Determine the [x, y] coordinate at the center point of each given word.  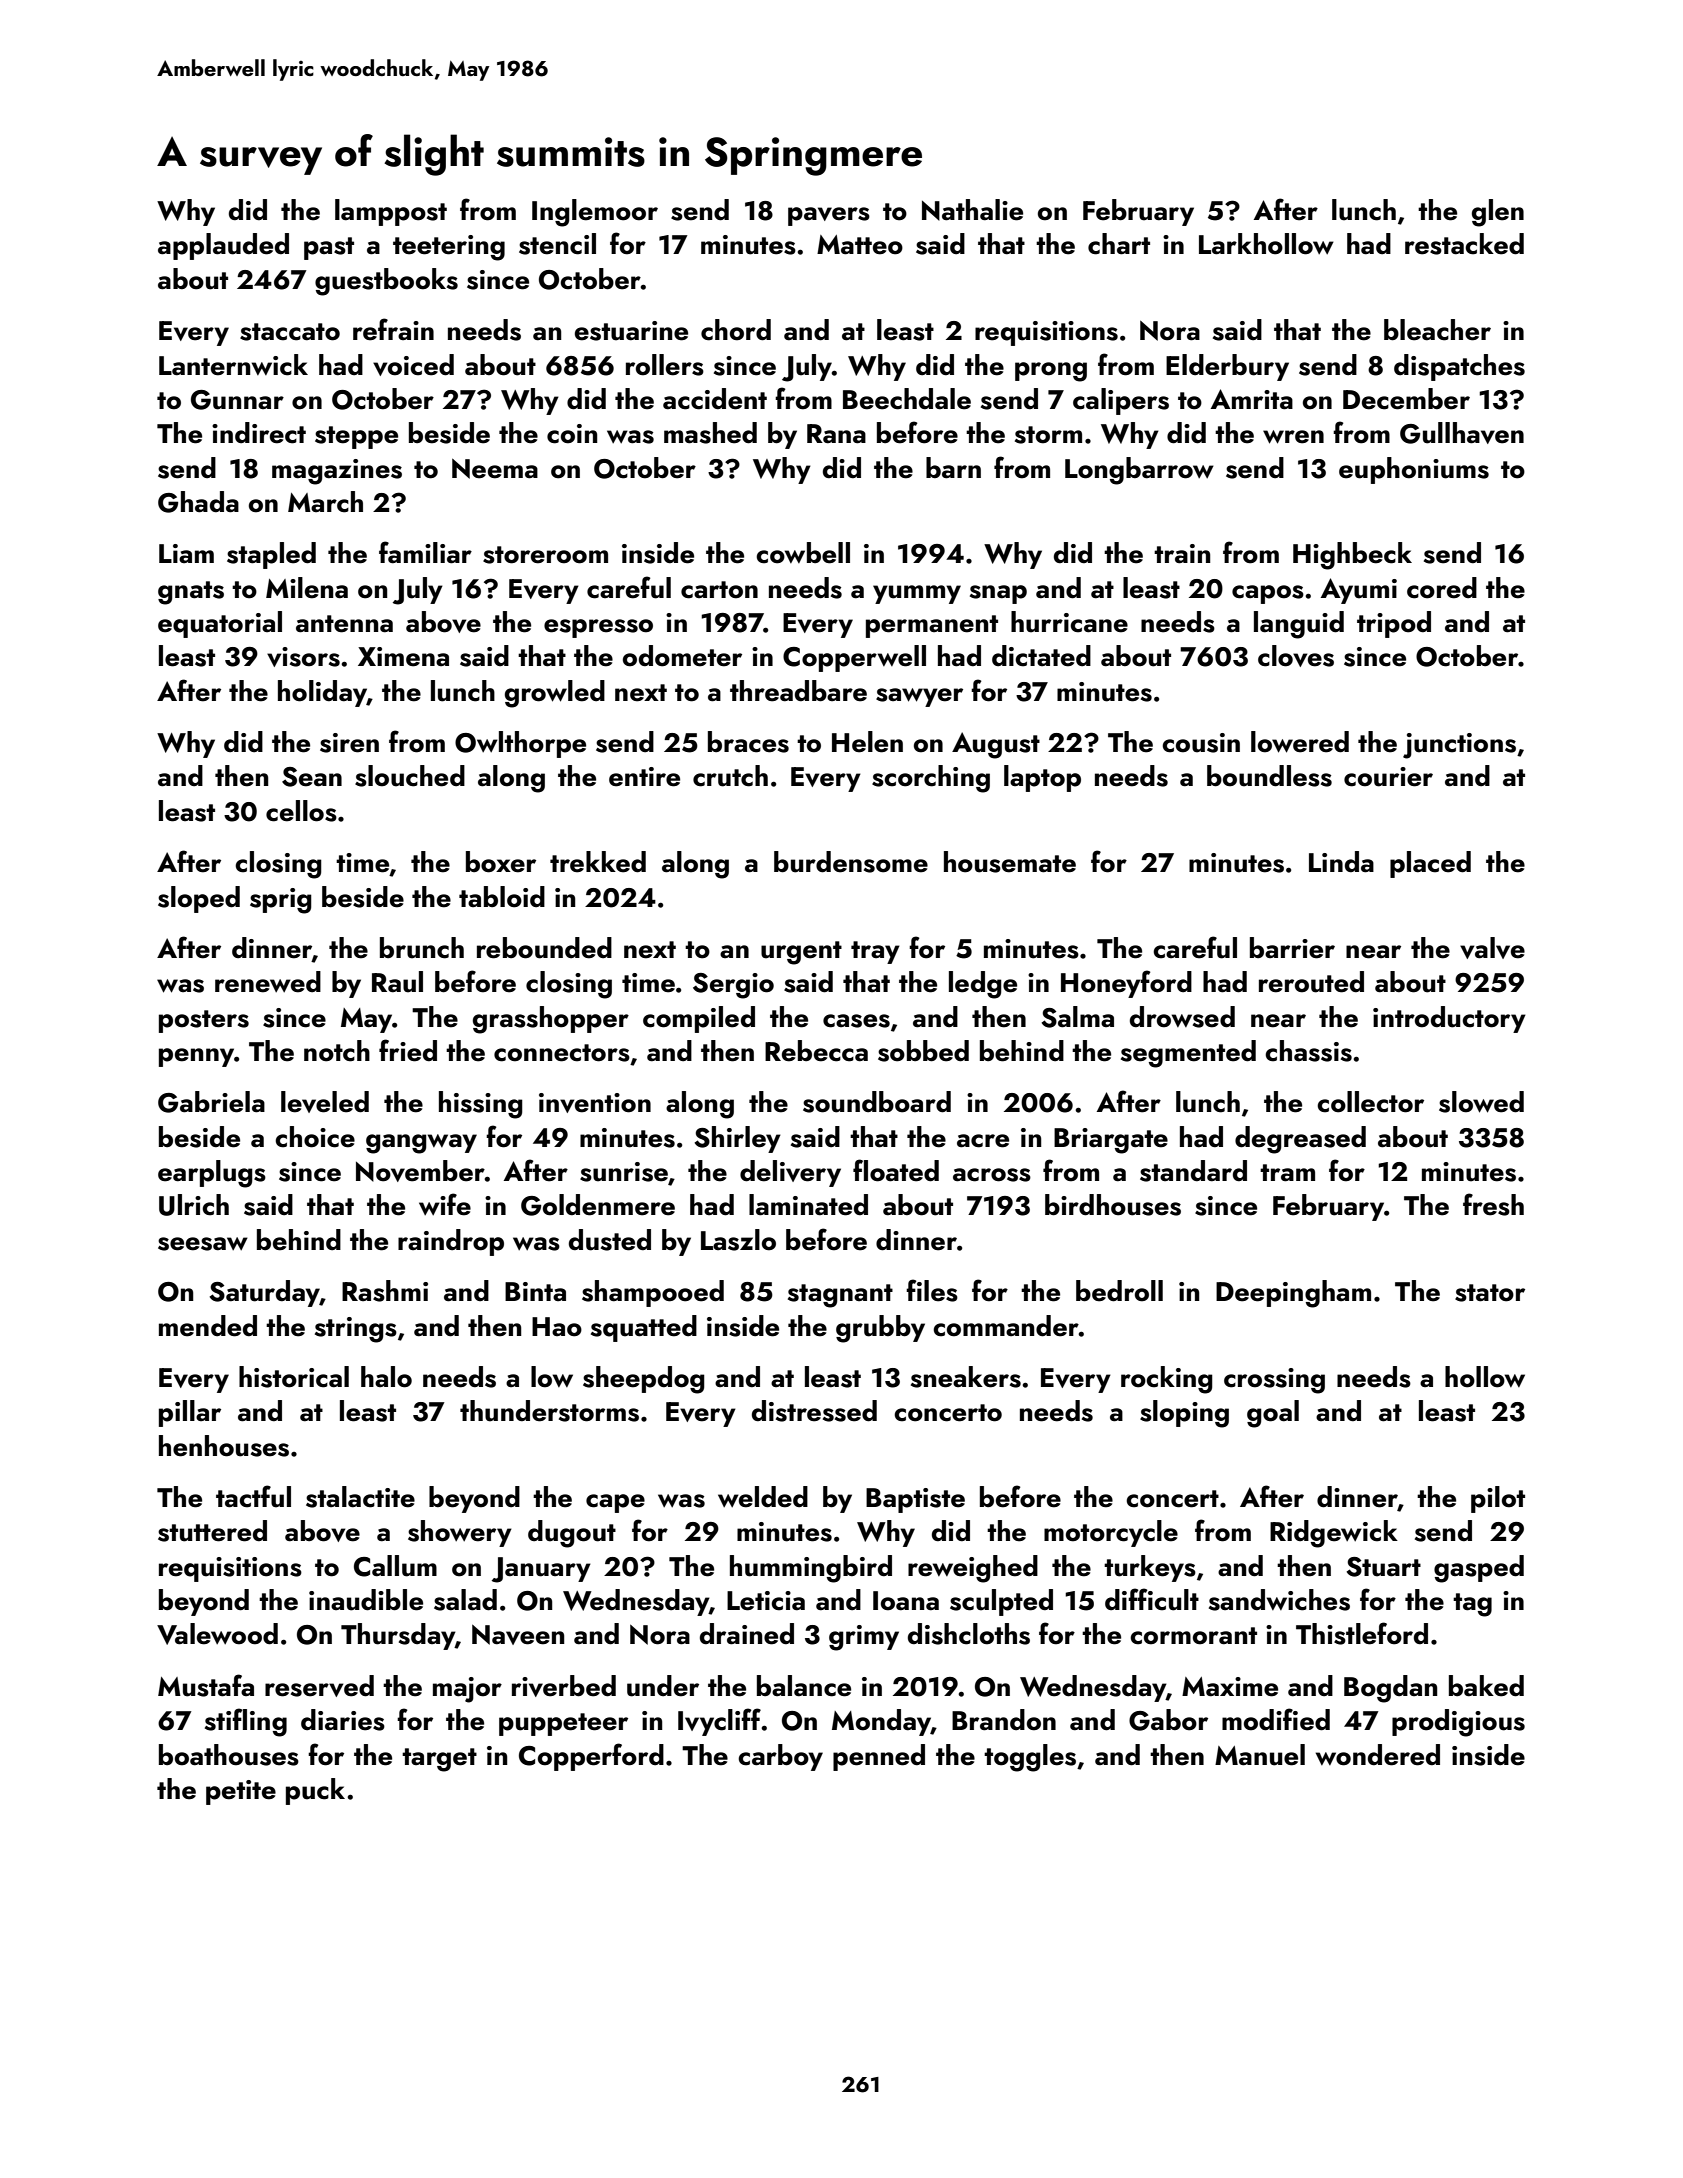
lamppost [391, 212]
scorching [931, 779]
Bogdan [1390, 1689]
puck [315, 1791]
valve [1492, 948]
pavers [829, 216]
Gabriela [211, 1102]
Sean [312, 777]
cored [1442, 588]
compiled [699, 1019]
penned [879, 1757]
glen [1498, 213]
